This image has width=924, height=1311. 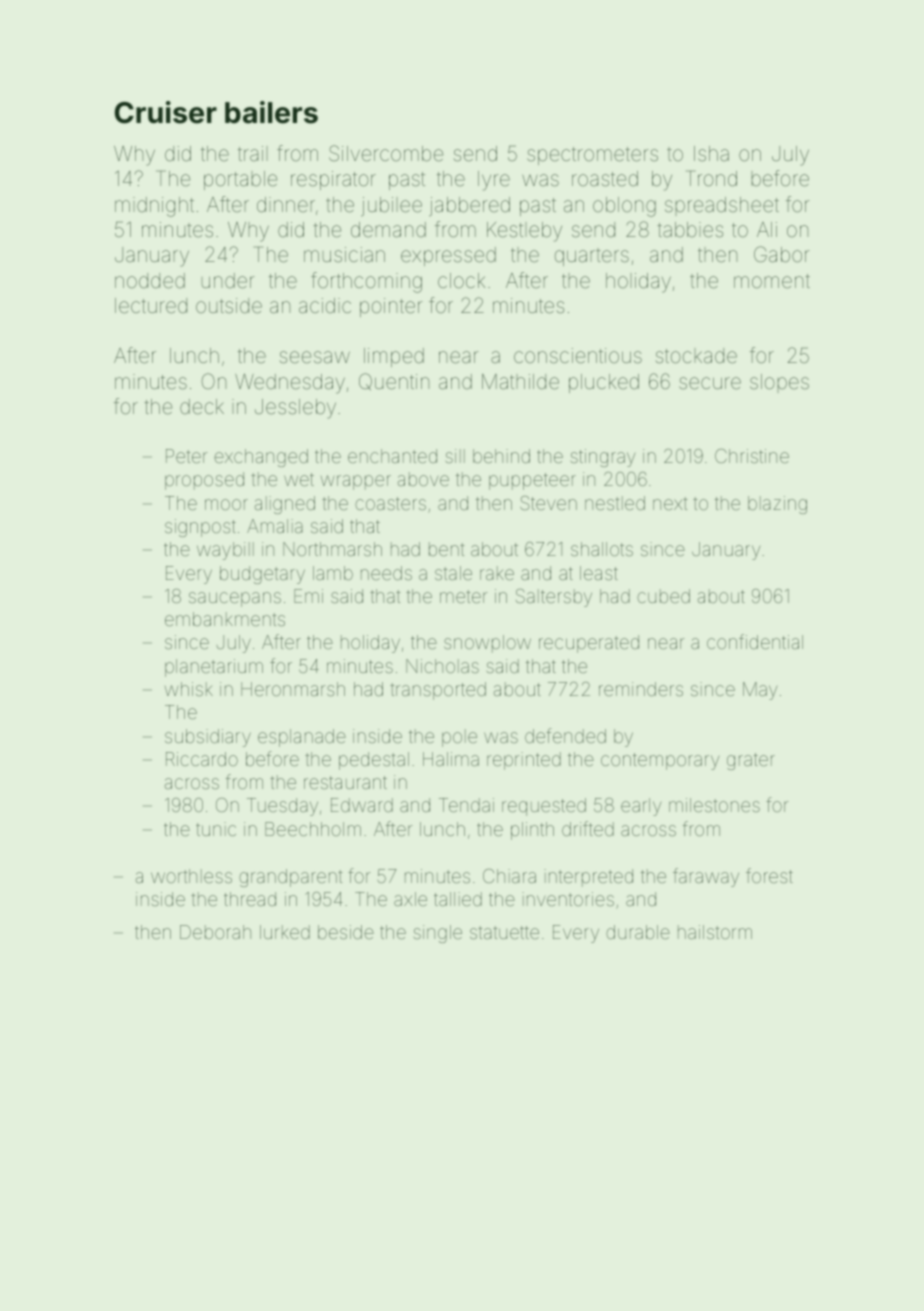 What do you see at coordinates (215, 932) in the image?
I see `Deborah` at bounding box center [215, 932].
